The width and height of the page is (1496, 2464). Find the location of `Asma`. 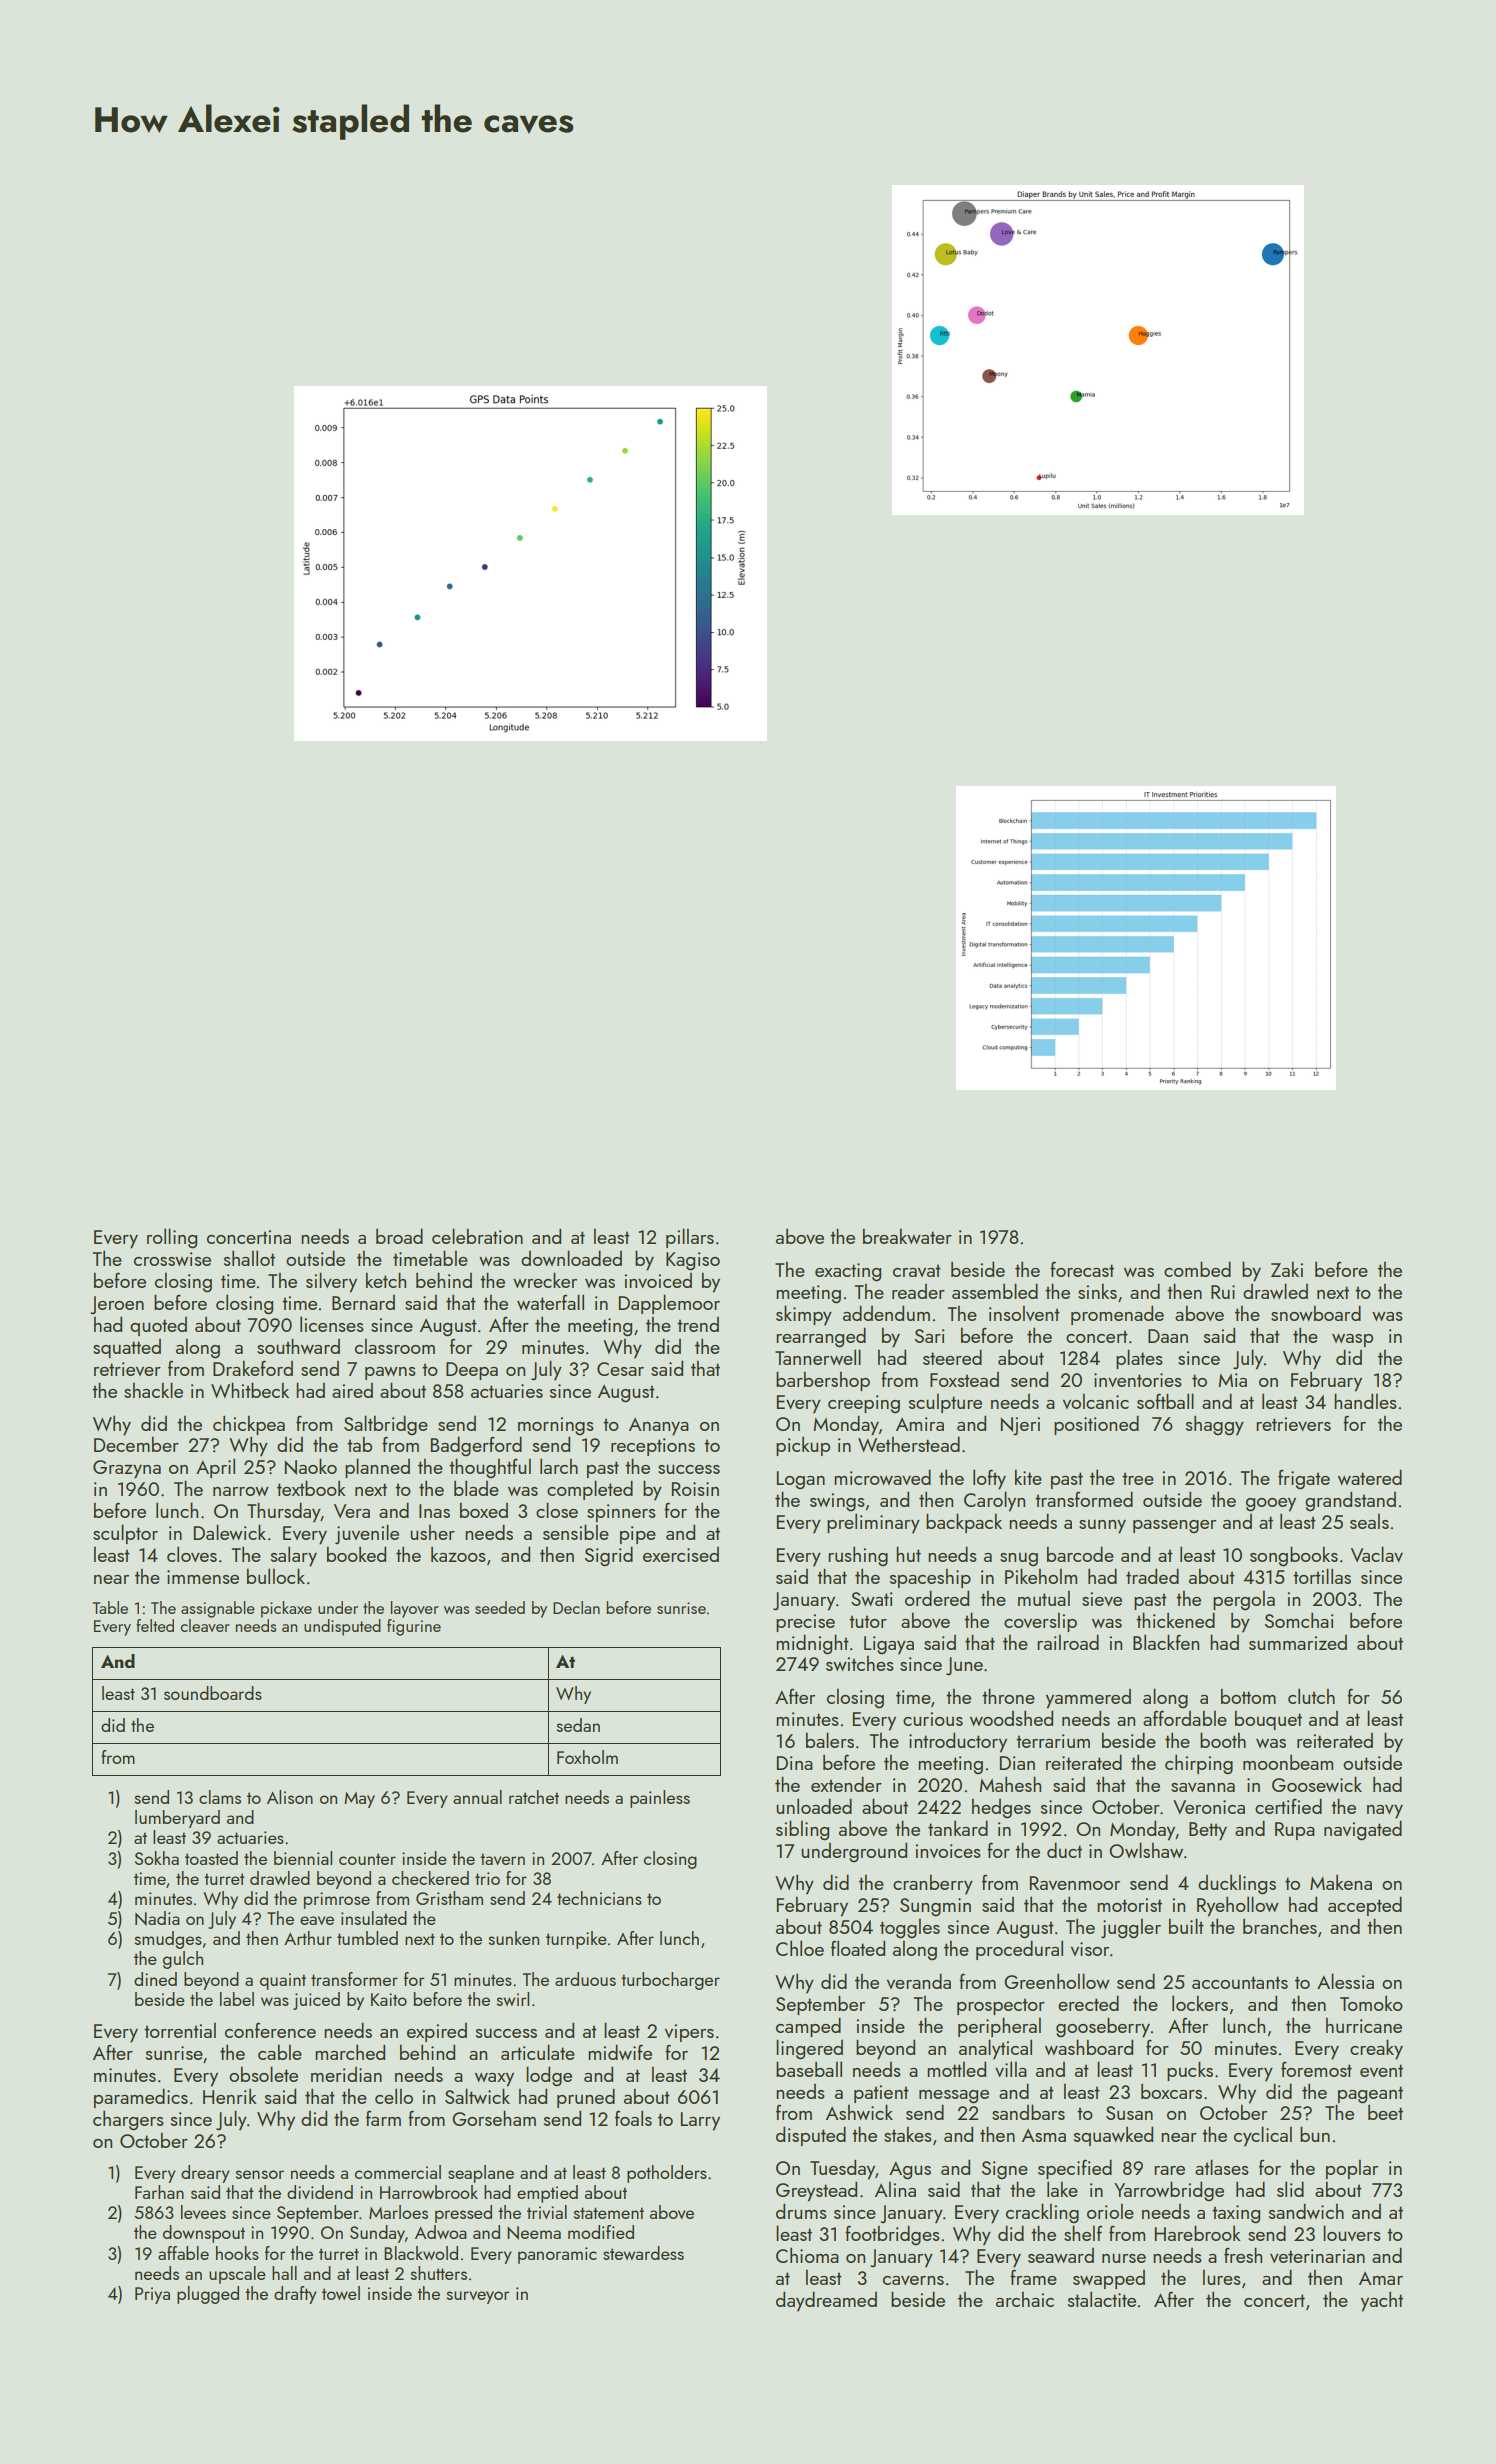

Asma is located at coordinates (1044, 2135).
